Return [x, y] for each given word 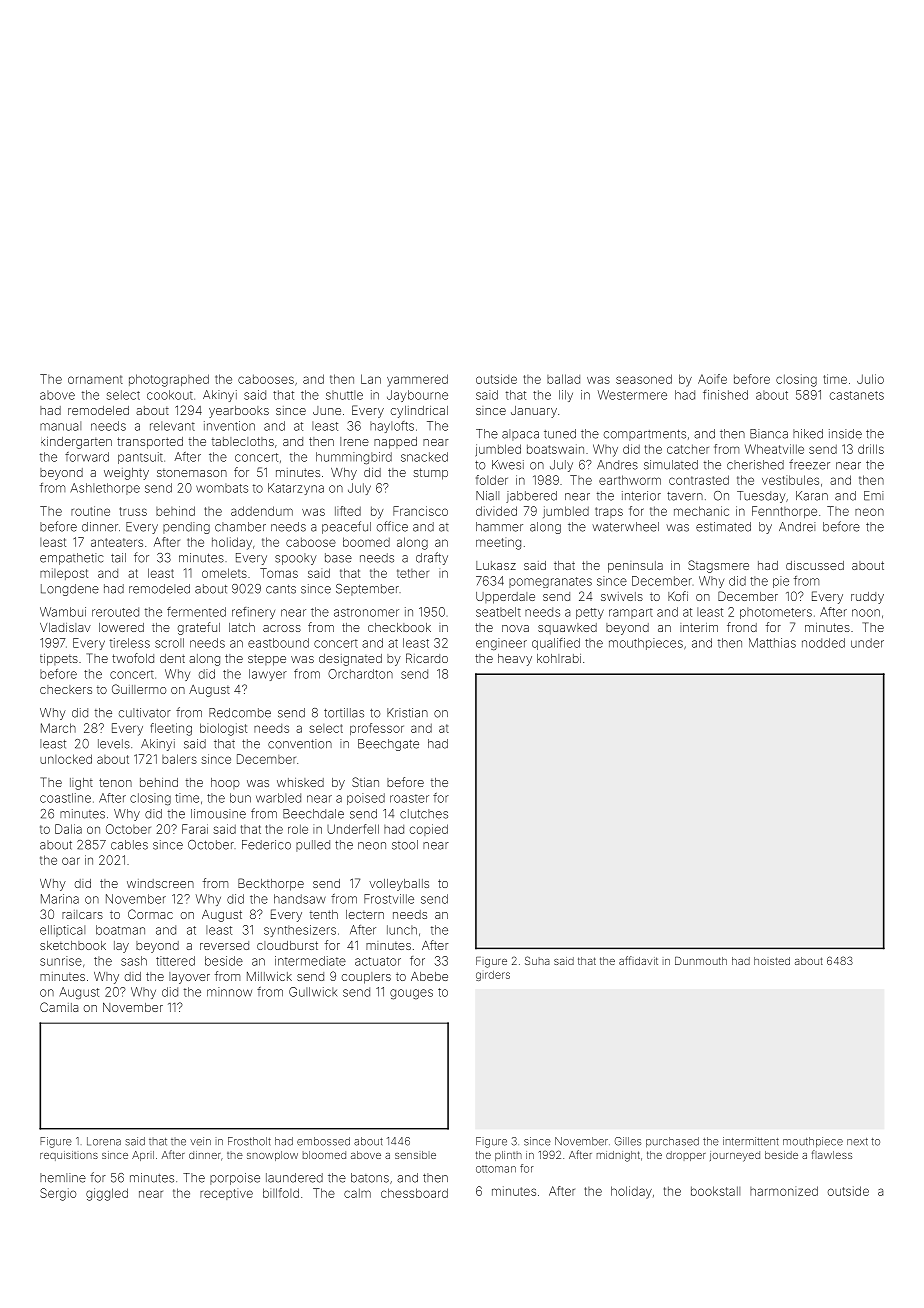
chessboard [414, 1193]
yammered [417, 380]
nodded [823, 643]
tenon [115, 782]
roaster [409, 798]
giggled [107, 1194]
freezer [809, 464]
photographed [169, 380]
